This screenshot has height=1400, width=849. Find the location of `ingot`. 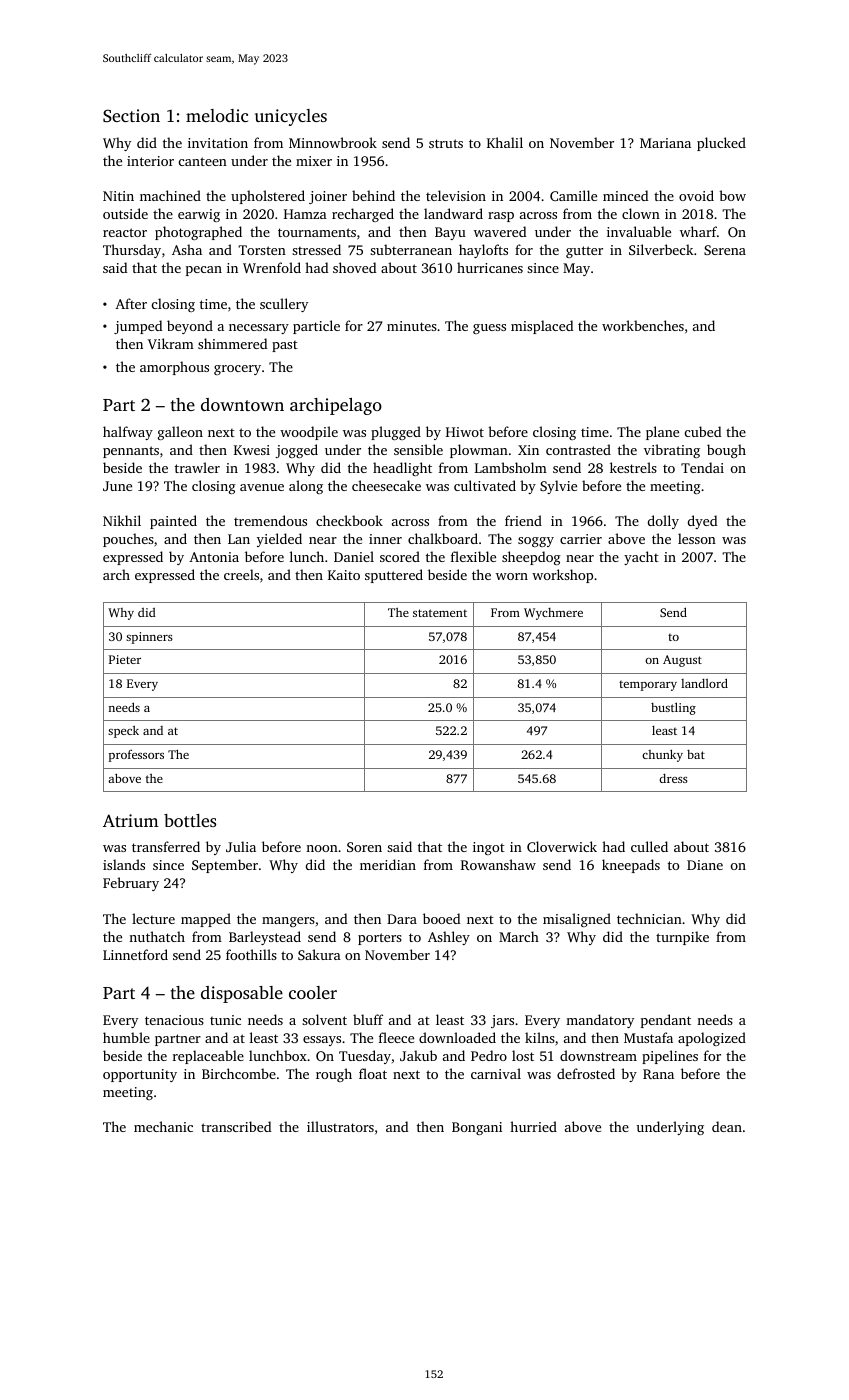

ingot is located at coordinates (489, 848).
